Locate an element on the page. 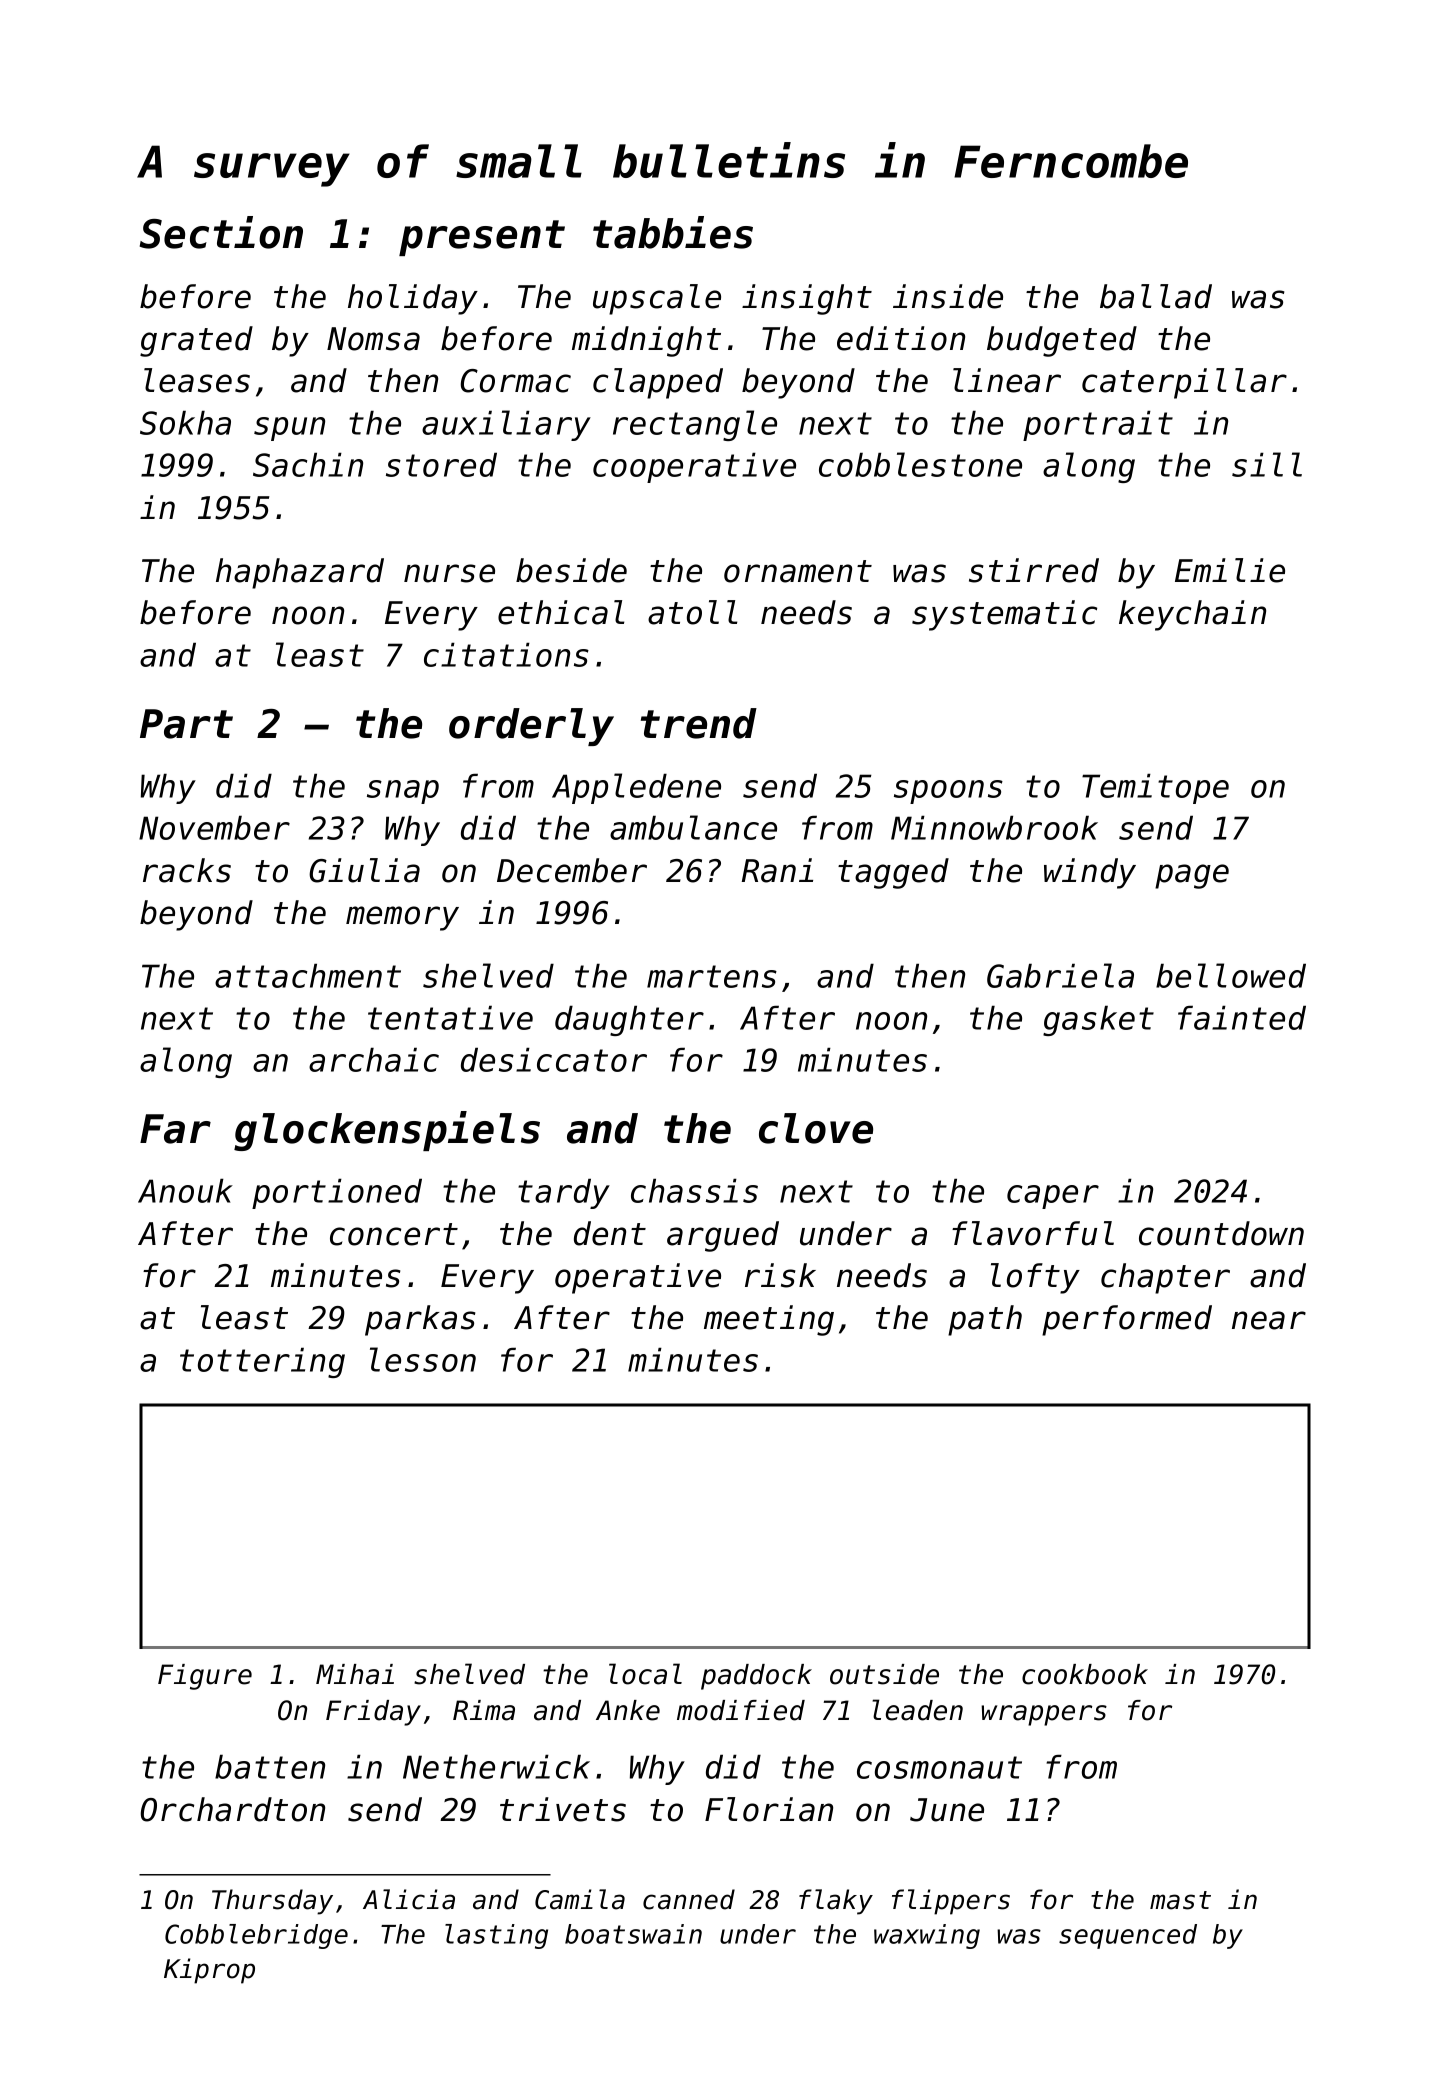 The width and height of the document is (1450, 2100). ambulance is located at coordinates (693, 827).
